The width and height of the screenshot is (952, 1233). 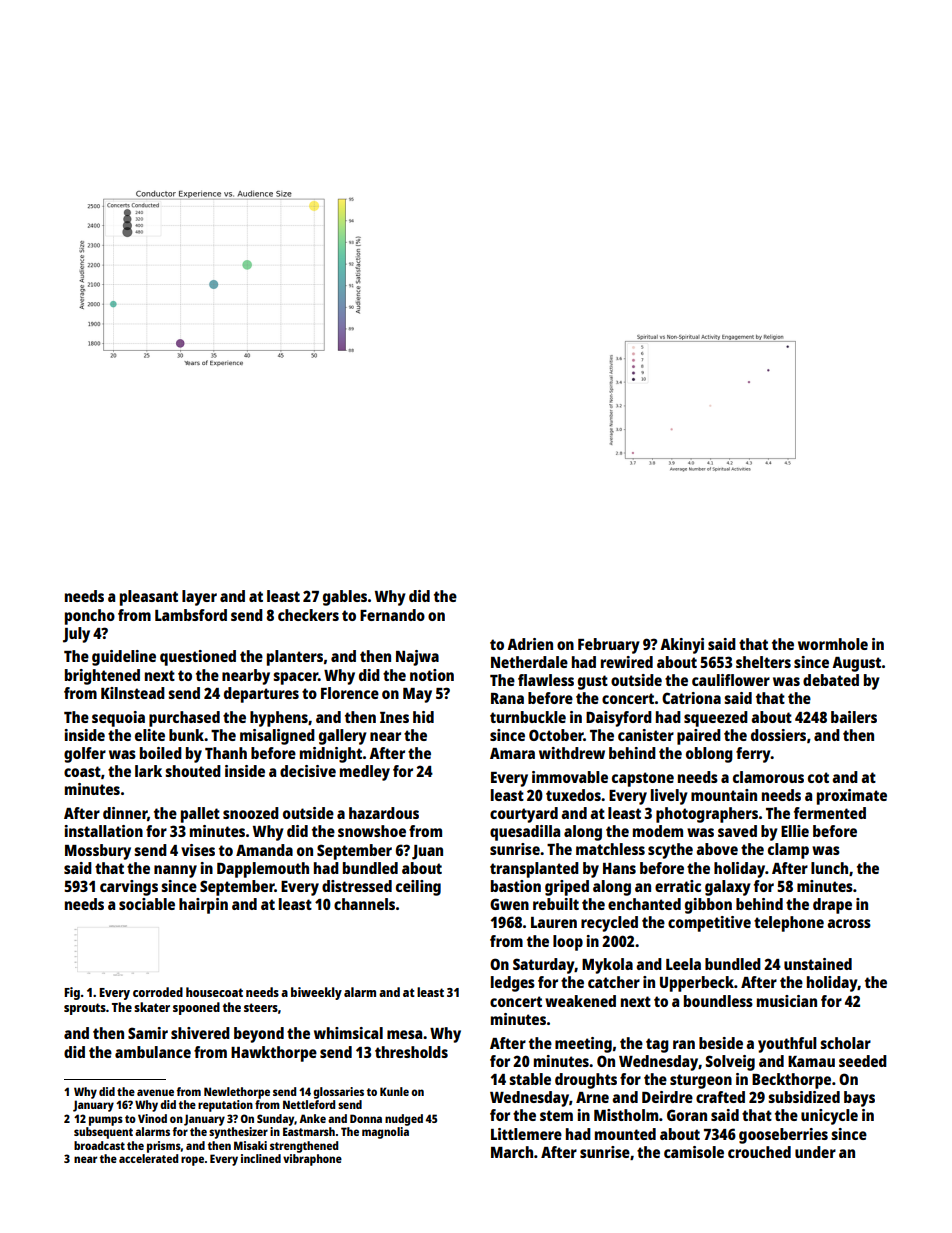 I want to click on crouched, so click(x=759, y=1152).
